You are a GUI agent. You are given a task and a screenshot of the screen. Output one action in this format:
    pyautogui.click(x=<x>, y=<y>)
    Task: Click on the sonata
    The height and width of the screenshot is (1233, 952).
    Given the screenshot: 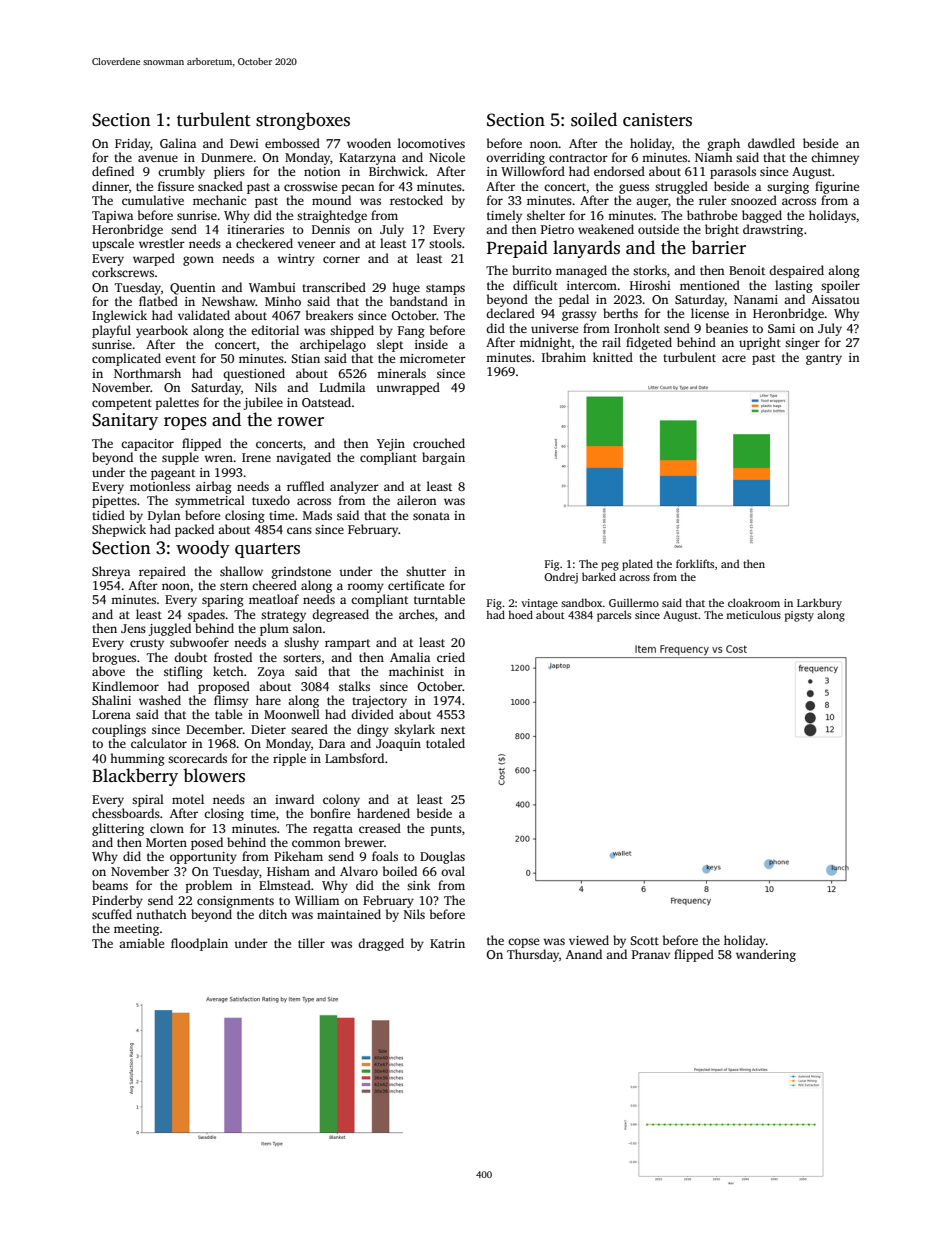 What is the action you would take?
    pyautogui.click(x=431, y=516)
